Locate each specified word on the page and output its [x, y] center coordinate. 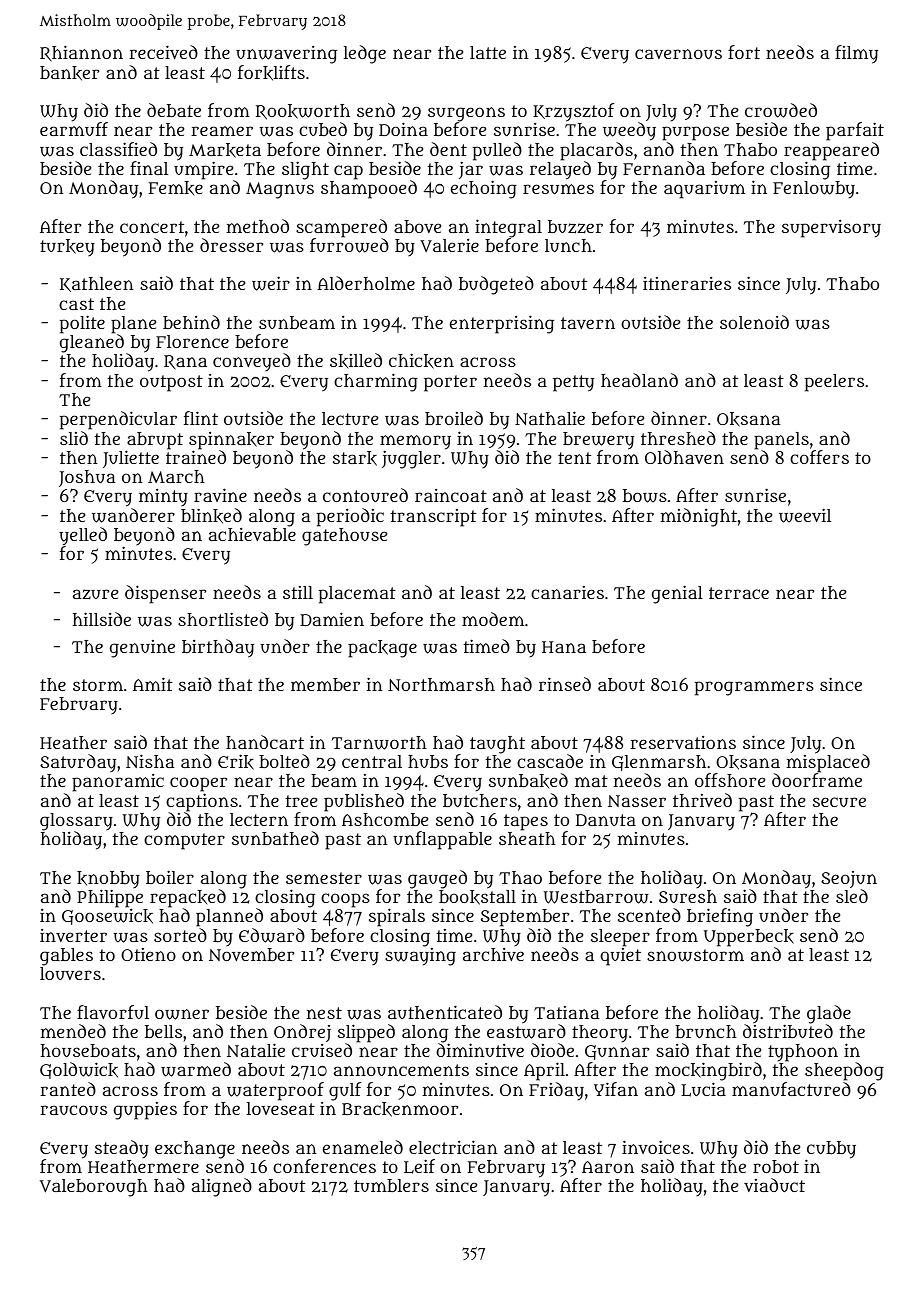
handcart [265, 742]
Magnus [280, 190]
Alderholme [366, 283]
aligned [222, 1187]
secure [839, 802]
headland [639, 380]
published [364, 802]
